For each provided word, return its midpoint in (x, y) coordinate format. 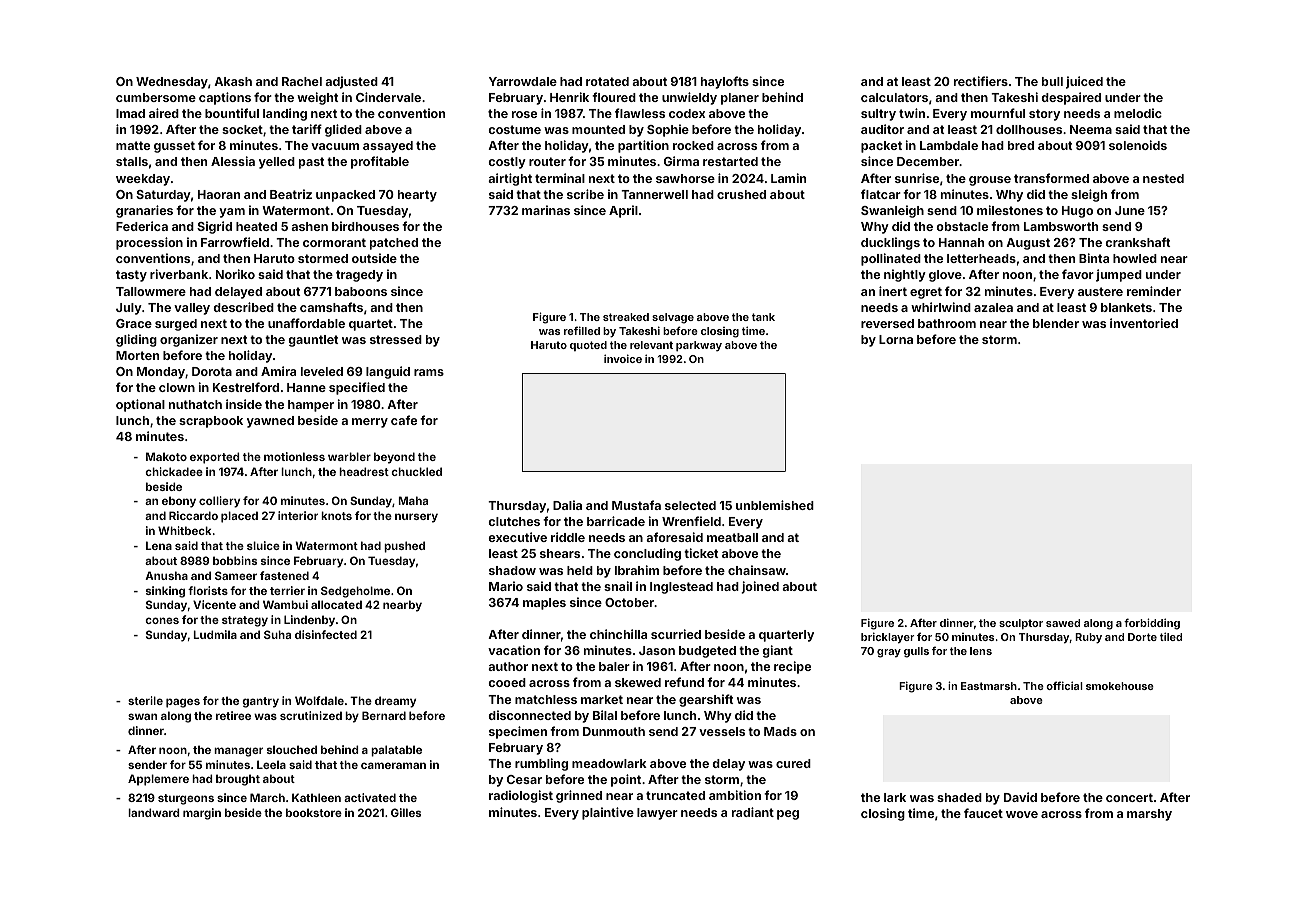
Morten (137, 355)
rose (524, 114)
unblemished (775, 505)
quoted (588, 346)
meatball (732, 537)
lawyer (657, 814)
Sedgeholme (355, 592)
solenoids (1138, 145)
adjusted (351, 82)
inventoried (1144, 323)
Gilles (406, 812)
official (1064, 685)
